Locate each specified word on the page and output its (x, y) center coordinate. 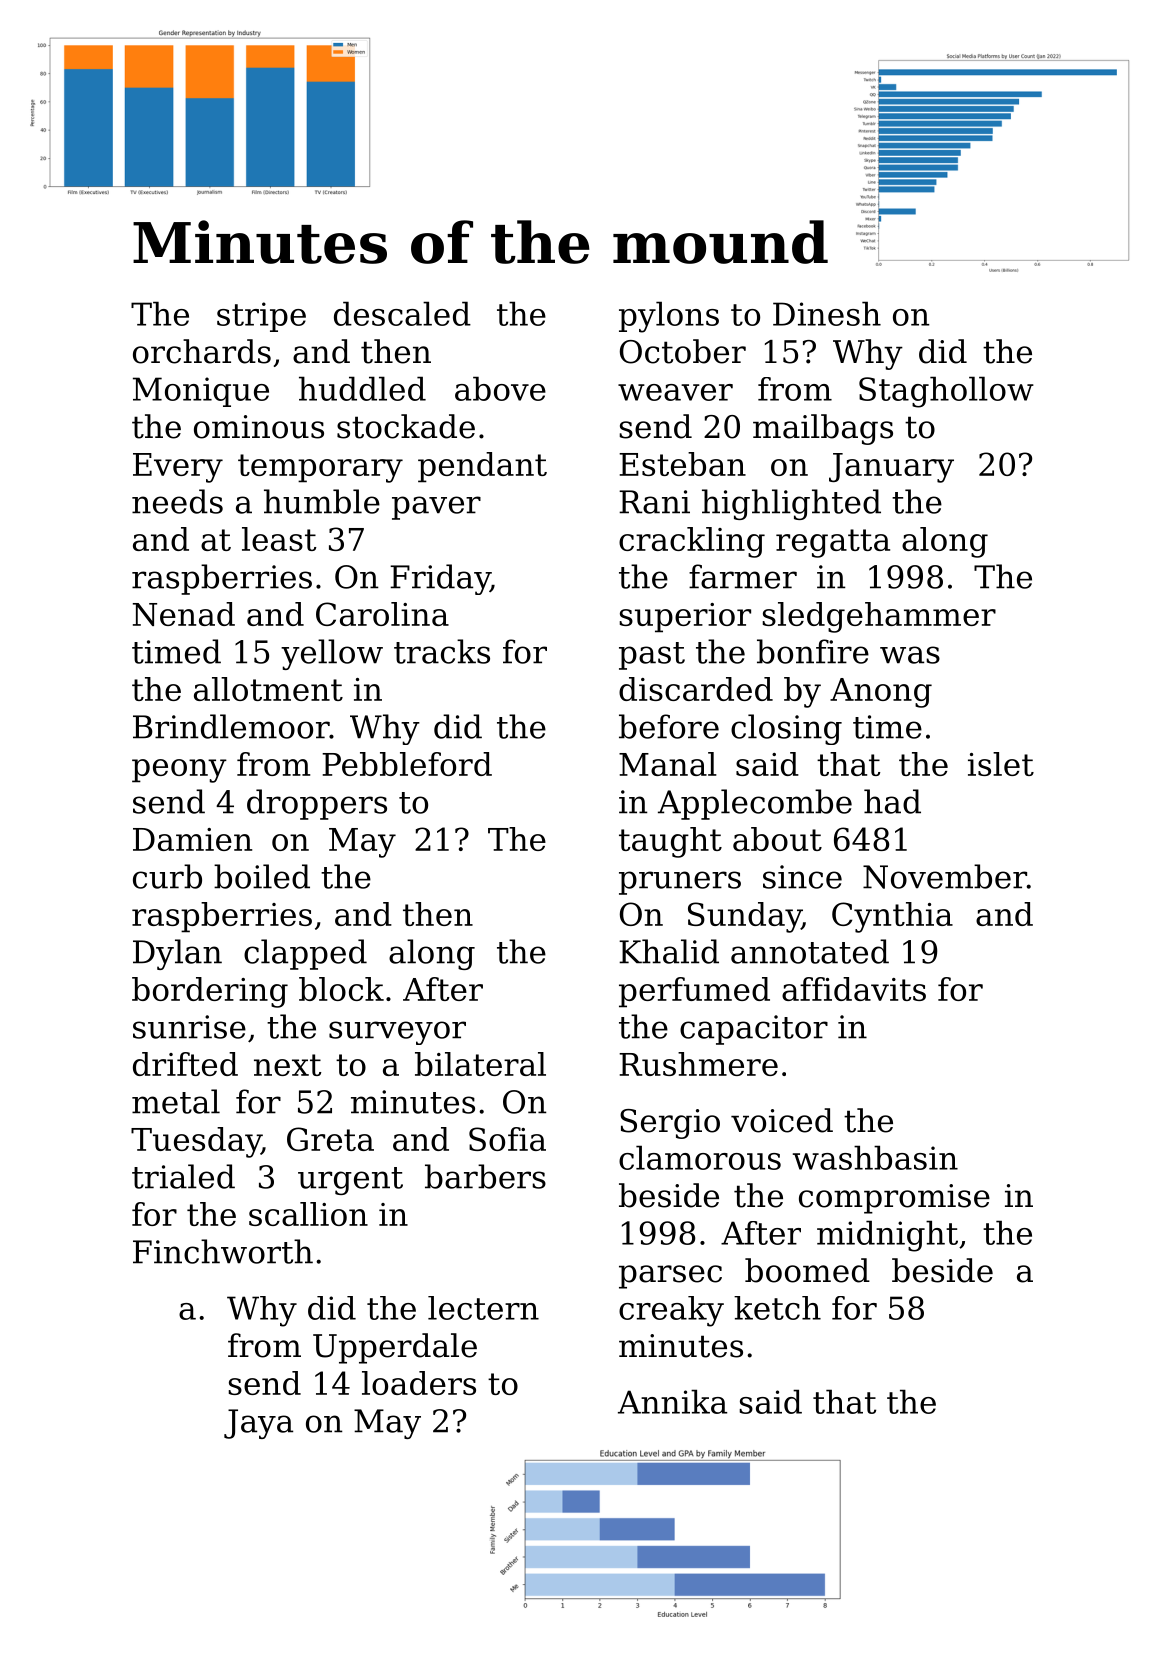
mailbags (823, 429)
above (500, 388)
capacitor (754, 1030)
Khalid (669, 951)
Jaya (258, 1424)
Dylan (177, 954)
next (287, 1065)
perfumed (694, 992)
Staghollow (946, 392)
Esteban (682, 464)
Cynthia (892, 917)
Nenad (184, 614)
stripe (261, 317)
